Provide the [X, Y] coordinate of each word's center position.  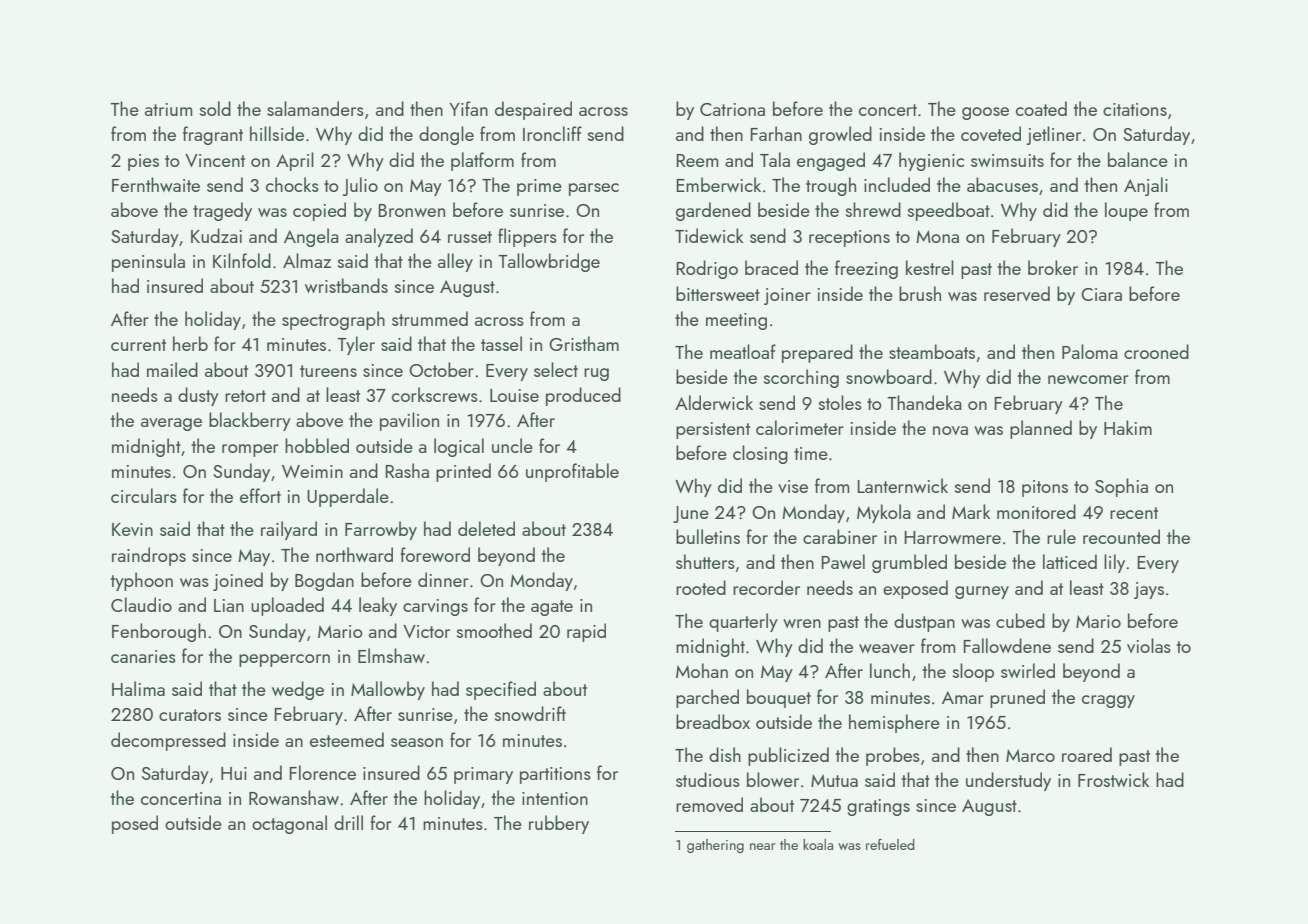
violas [1149, 645]
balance [1138, 159]
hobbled [317, 445]
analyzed [379, 237]
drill [348, 822]
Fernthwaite [156, 184]
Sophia [1121, 487]
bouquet [779, 698]
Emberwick [718, 184]
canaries [143, 656]
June [691, 514]
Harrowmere [952, 537]
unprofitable [572, 472]
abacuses [1002, 184]
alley [455, 262]
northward [354, 554]
